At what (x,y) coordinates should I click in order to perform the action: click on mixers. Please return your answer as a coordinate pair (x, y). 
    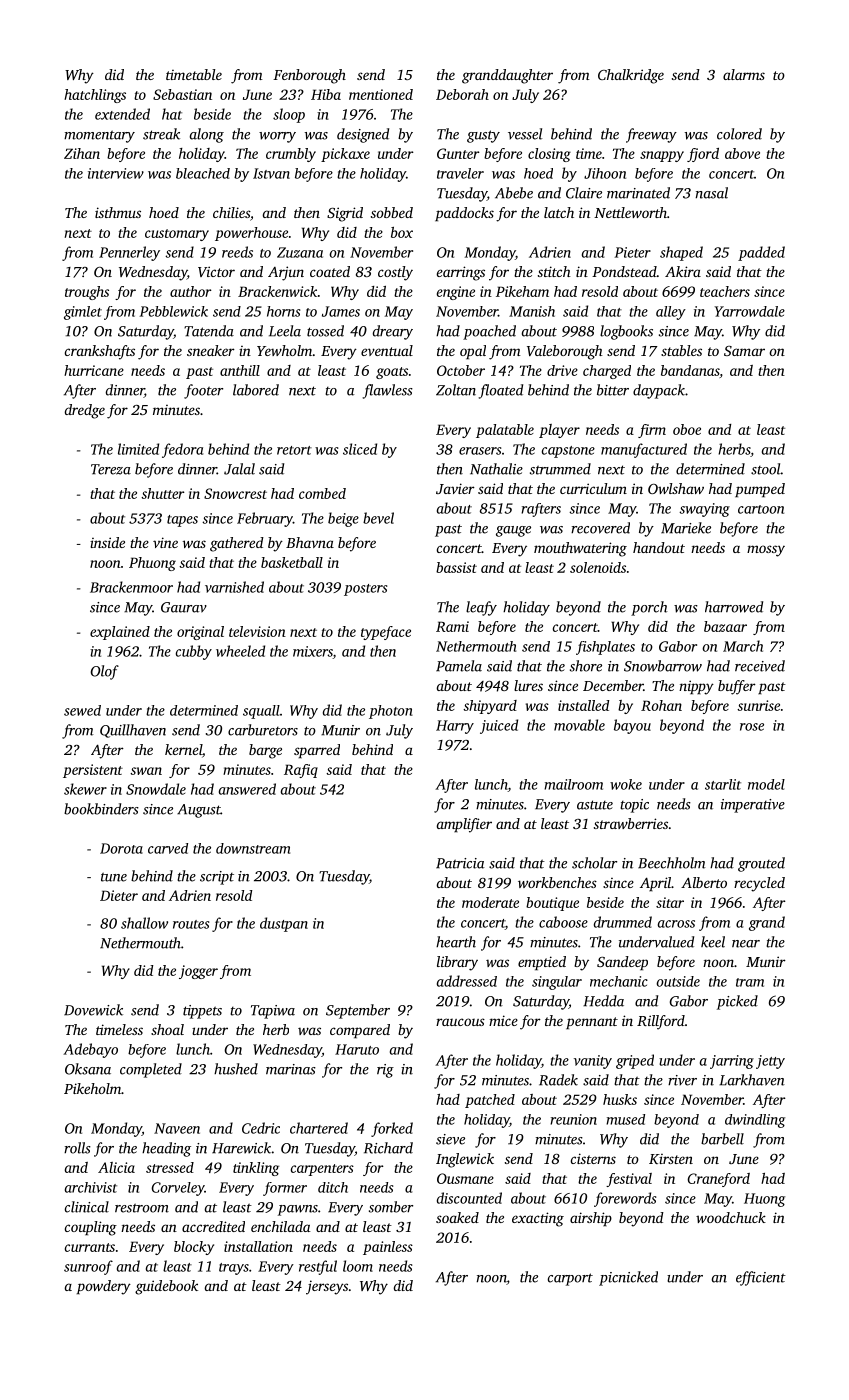
    Looking at the image, I should click on (313, 652).
